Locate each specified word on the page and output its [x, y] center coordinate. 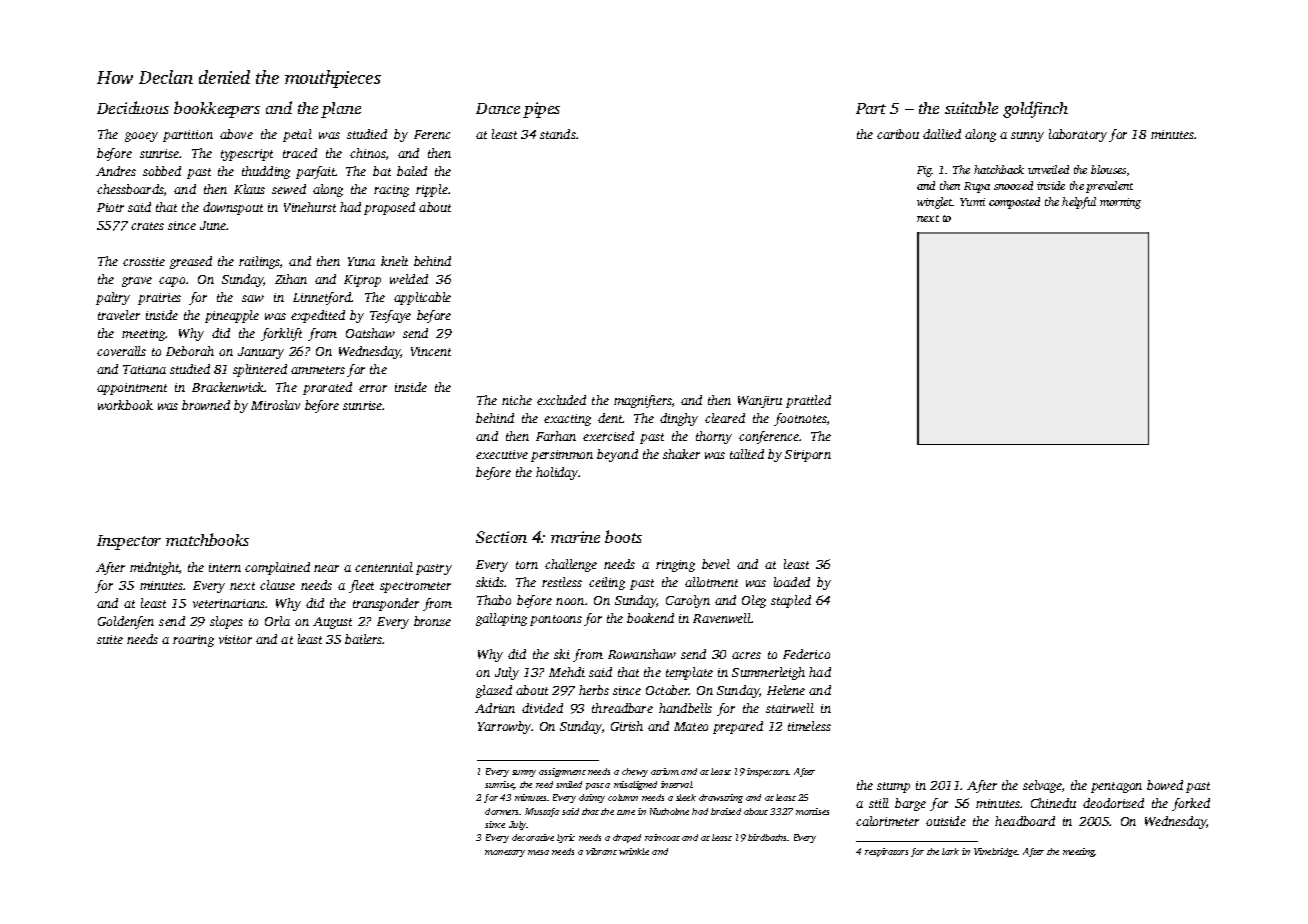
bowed [1165, 785]
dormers [502, 811]
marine [575, 537]
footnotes [800, 419]
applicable [422, 298]
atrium [665, 771]
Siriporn [808, 456]
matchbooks [207, 539]
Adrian [495, 708]
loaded [792, 582]
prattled [808, 401]
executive [502, 454]
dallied [942, 134]
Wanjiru [760, 402]
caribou [898, 134]
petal [297, 135]
